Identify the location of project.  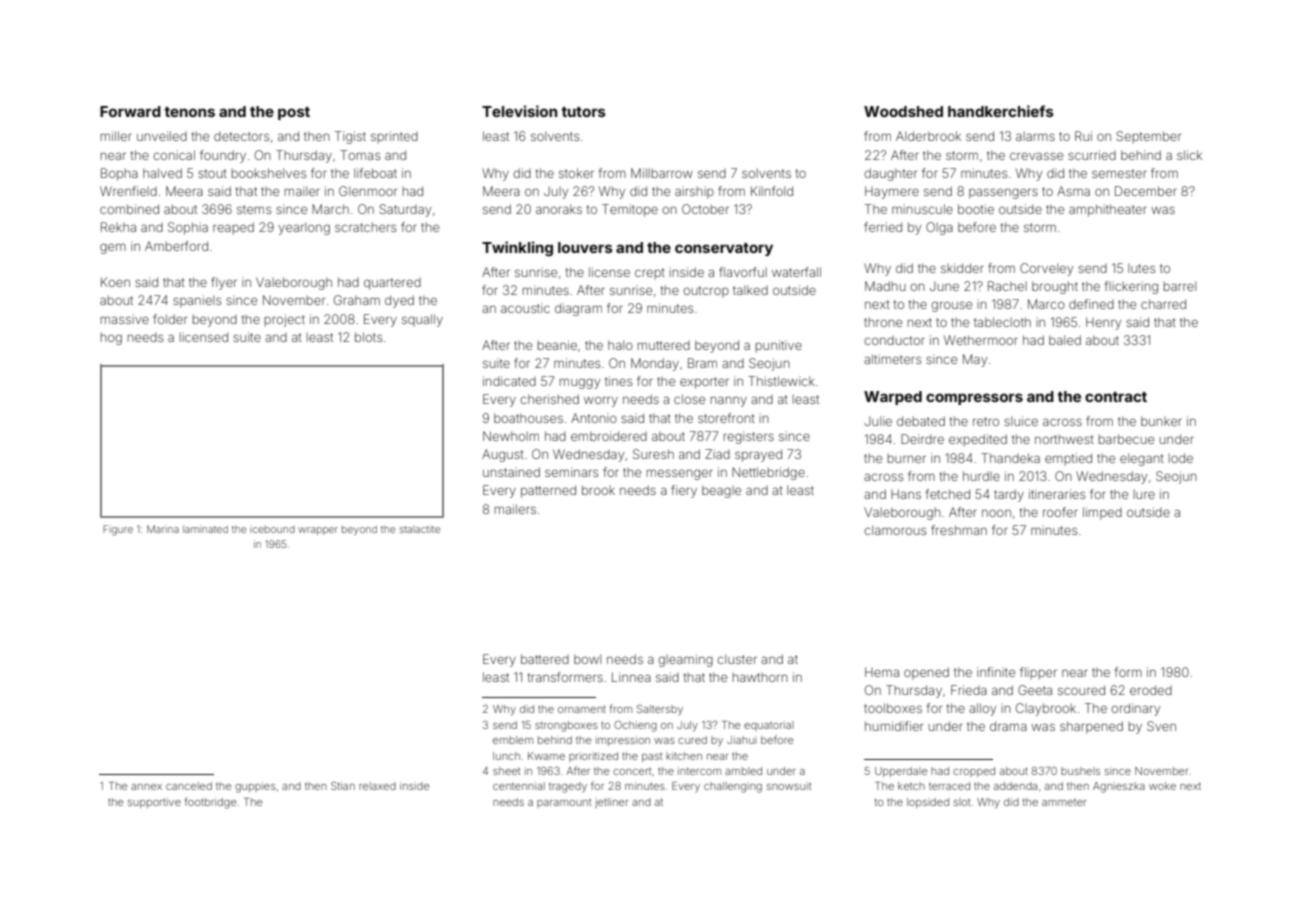
(285, 320).
